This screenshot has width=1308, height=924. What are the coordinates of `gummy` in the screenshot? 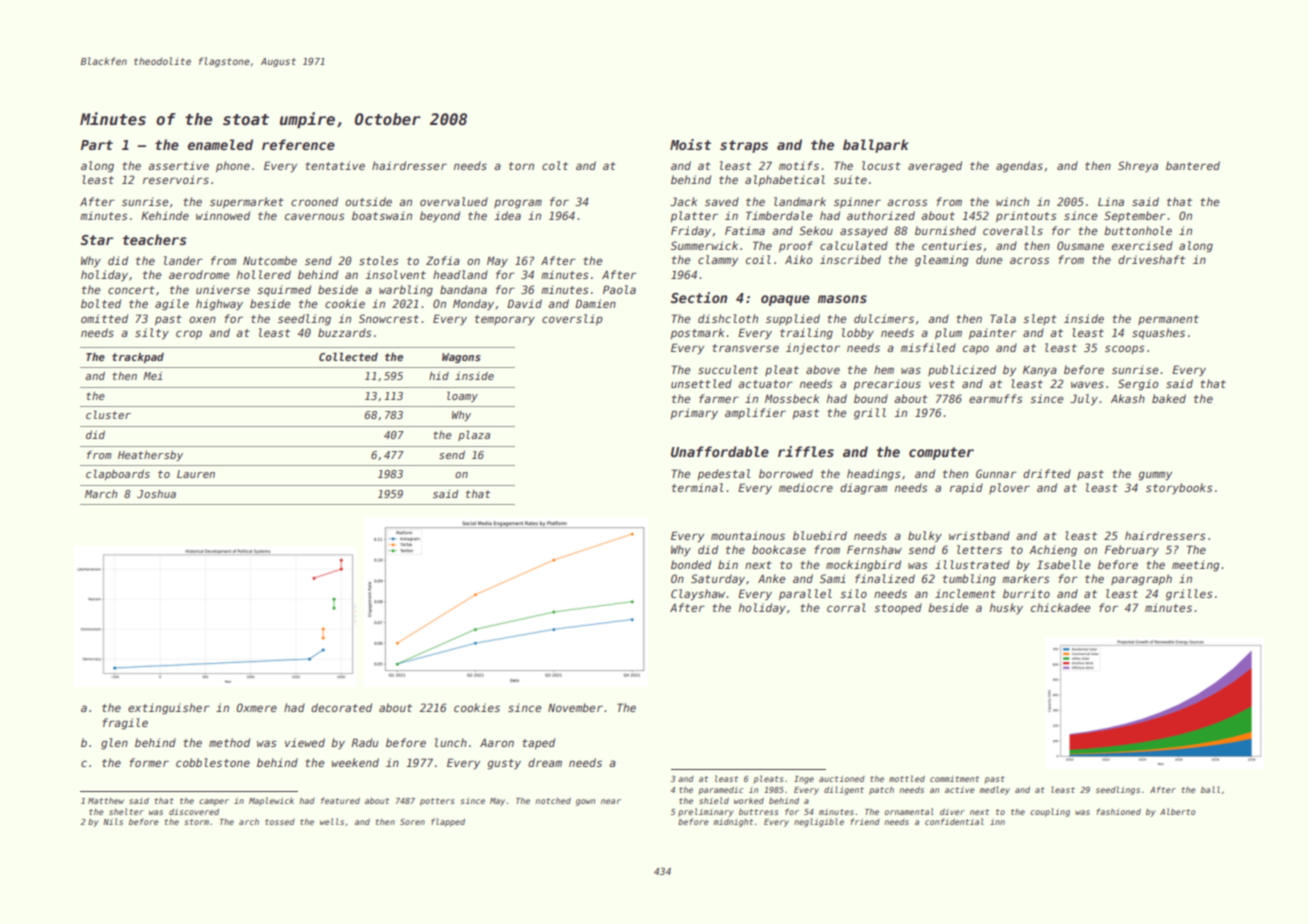 It's located at (1155, 476).
